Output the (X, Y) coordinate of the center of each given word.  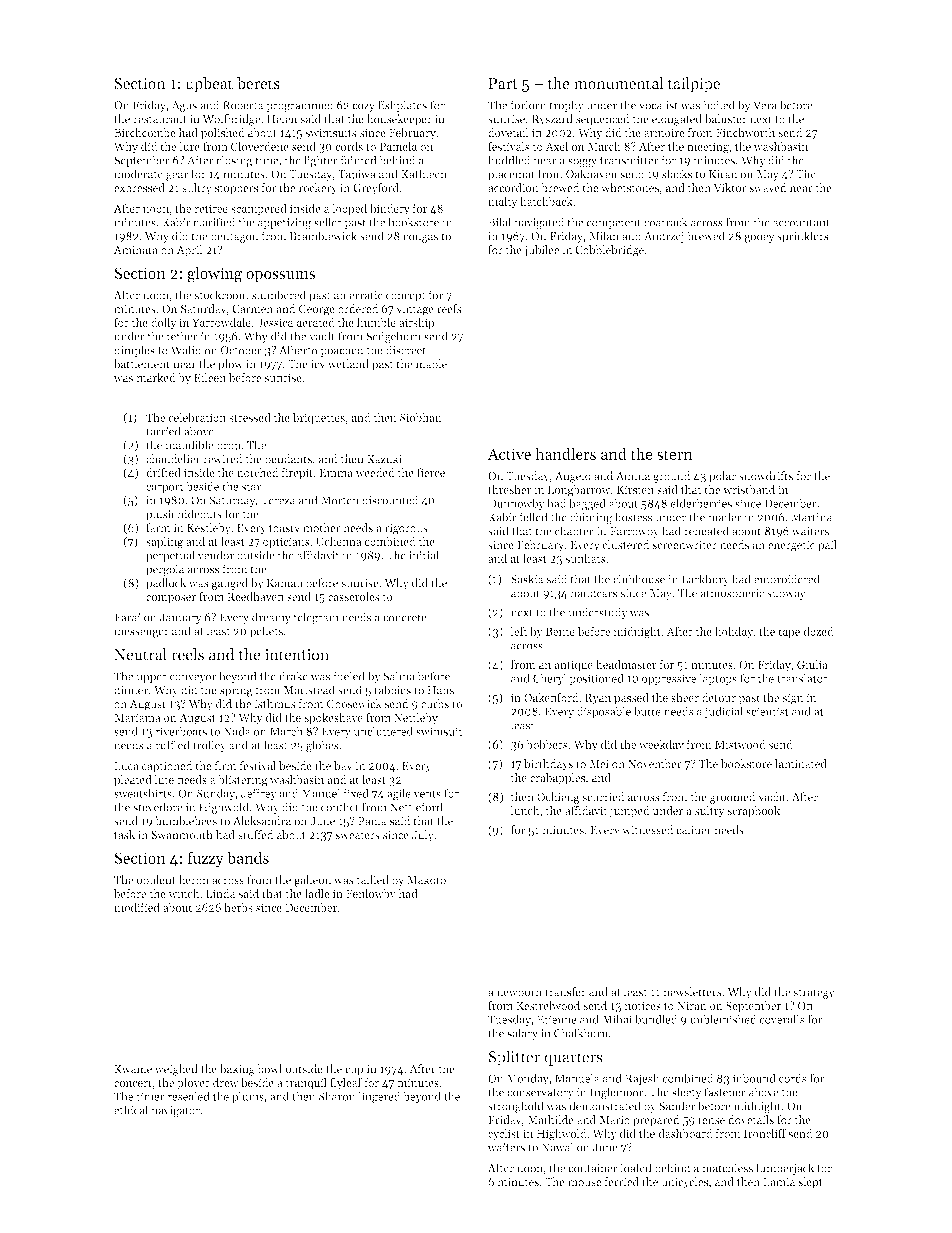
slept (810, 1183)
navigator (175, 1111)
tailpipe (694, 85)
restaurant (160, 120)
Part (503, 83)
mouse (584, 1183)
